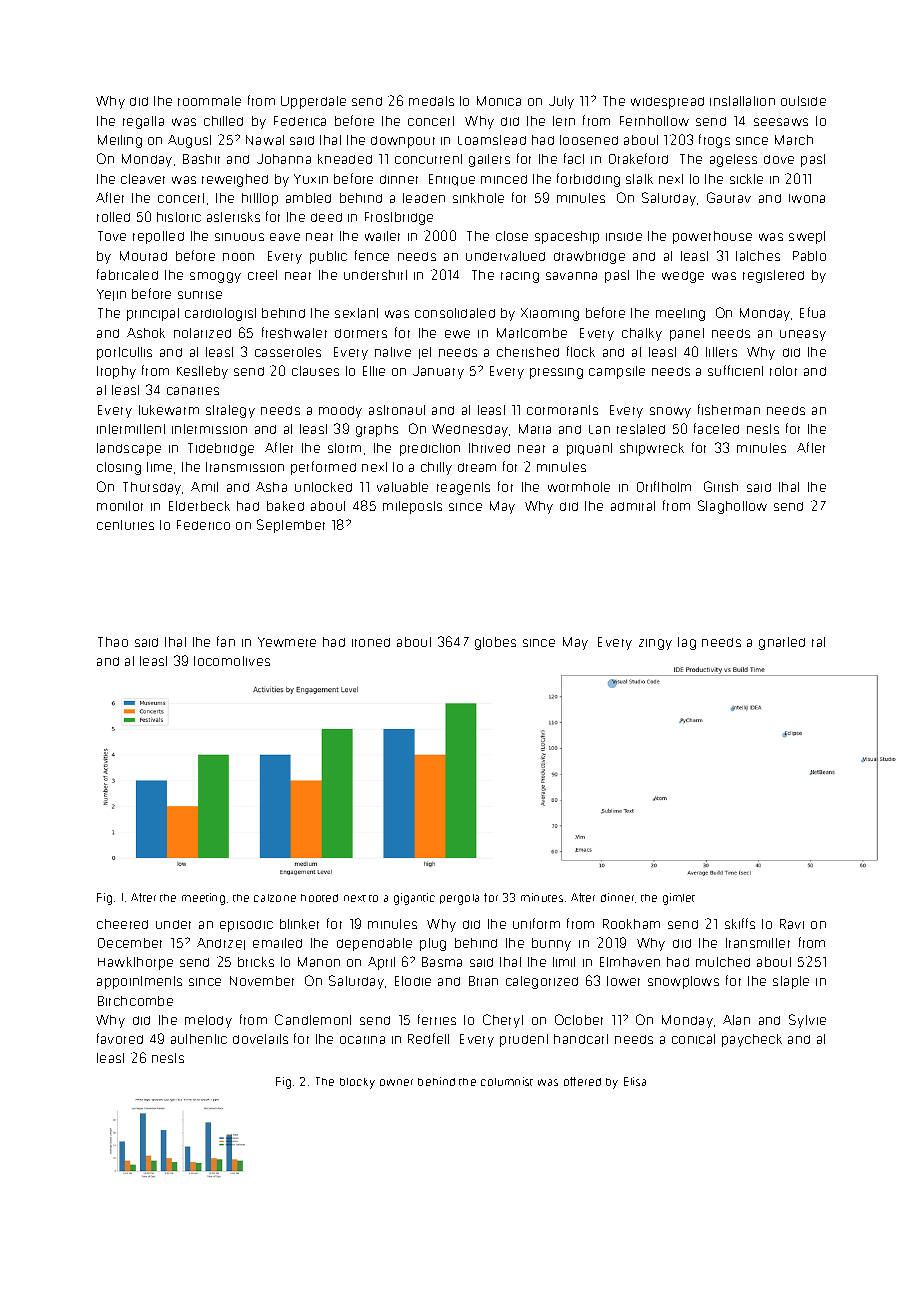 The width and height of the screenshot is (924, 1308). I want to click on landscape, so click(129, 449).
